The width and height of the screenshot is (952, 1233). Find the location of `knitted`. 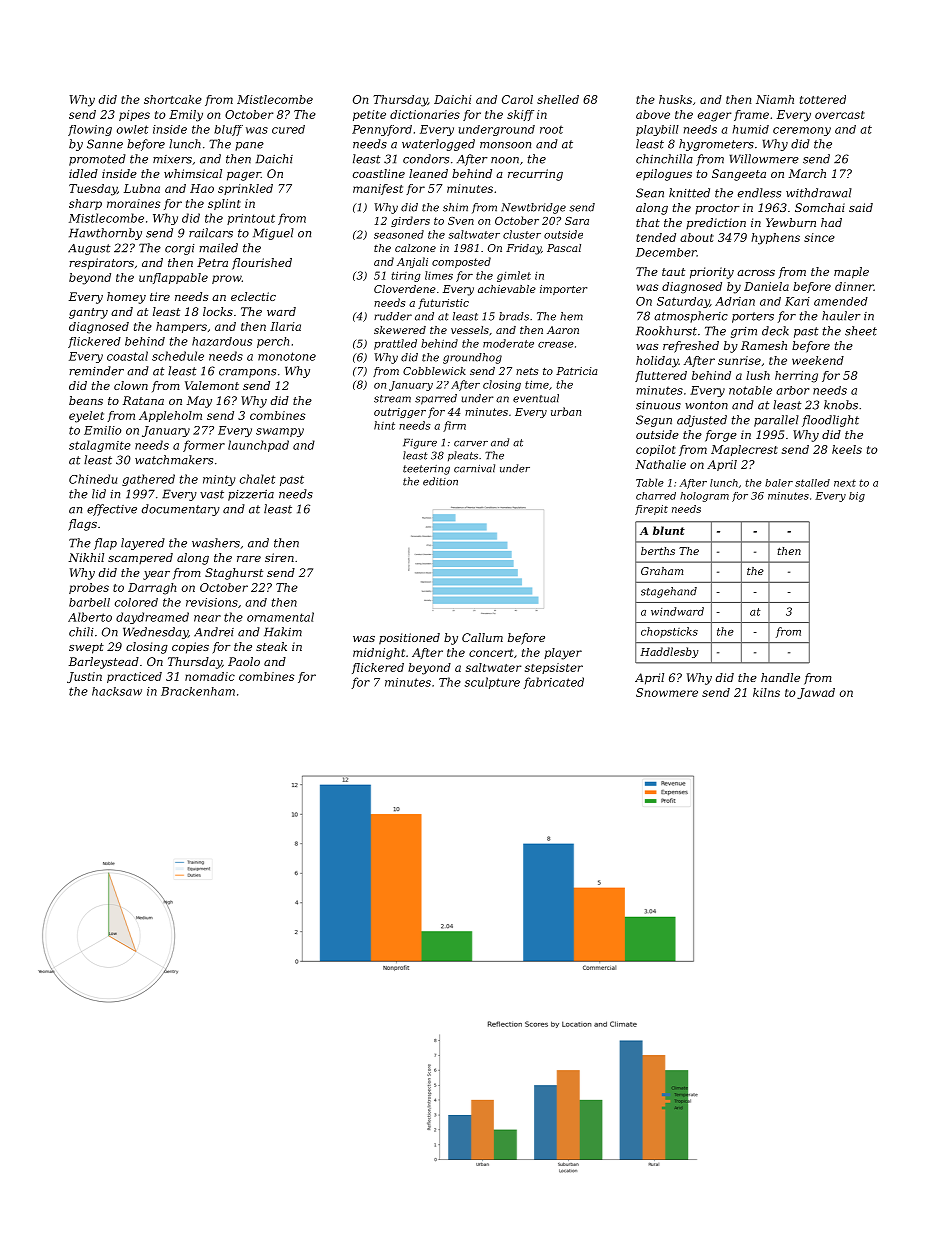

knitted is located at coordinates (689, 193).
